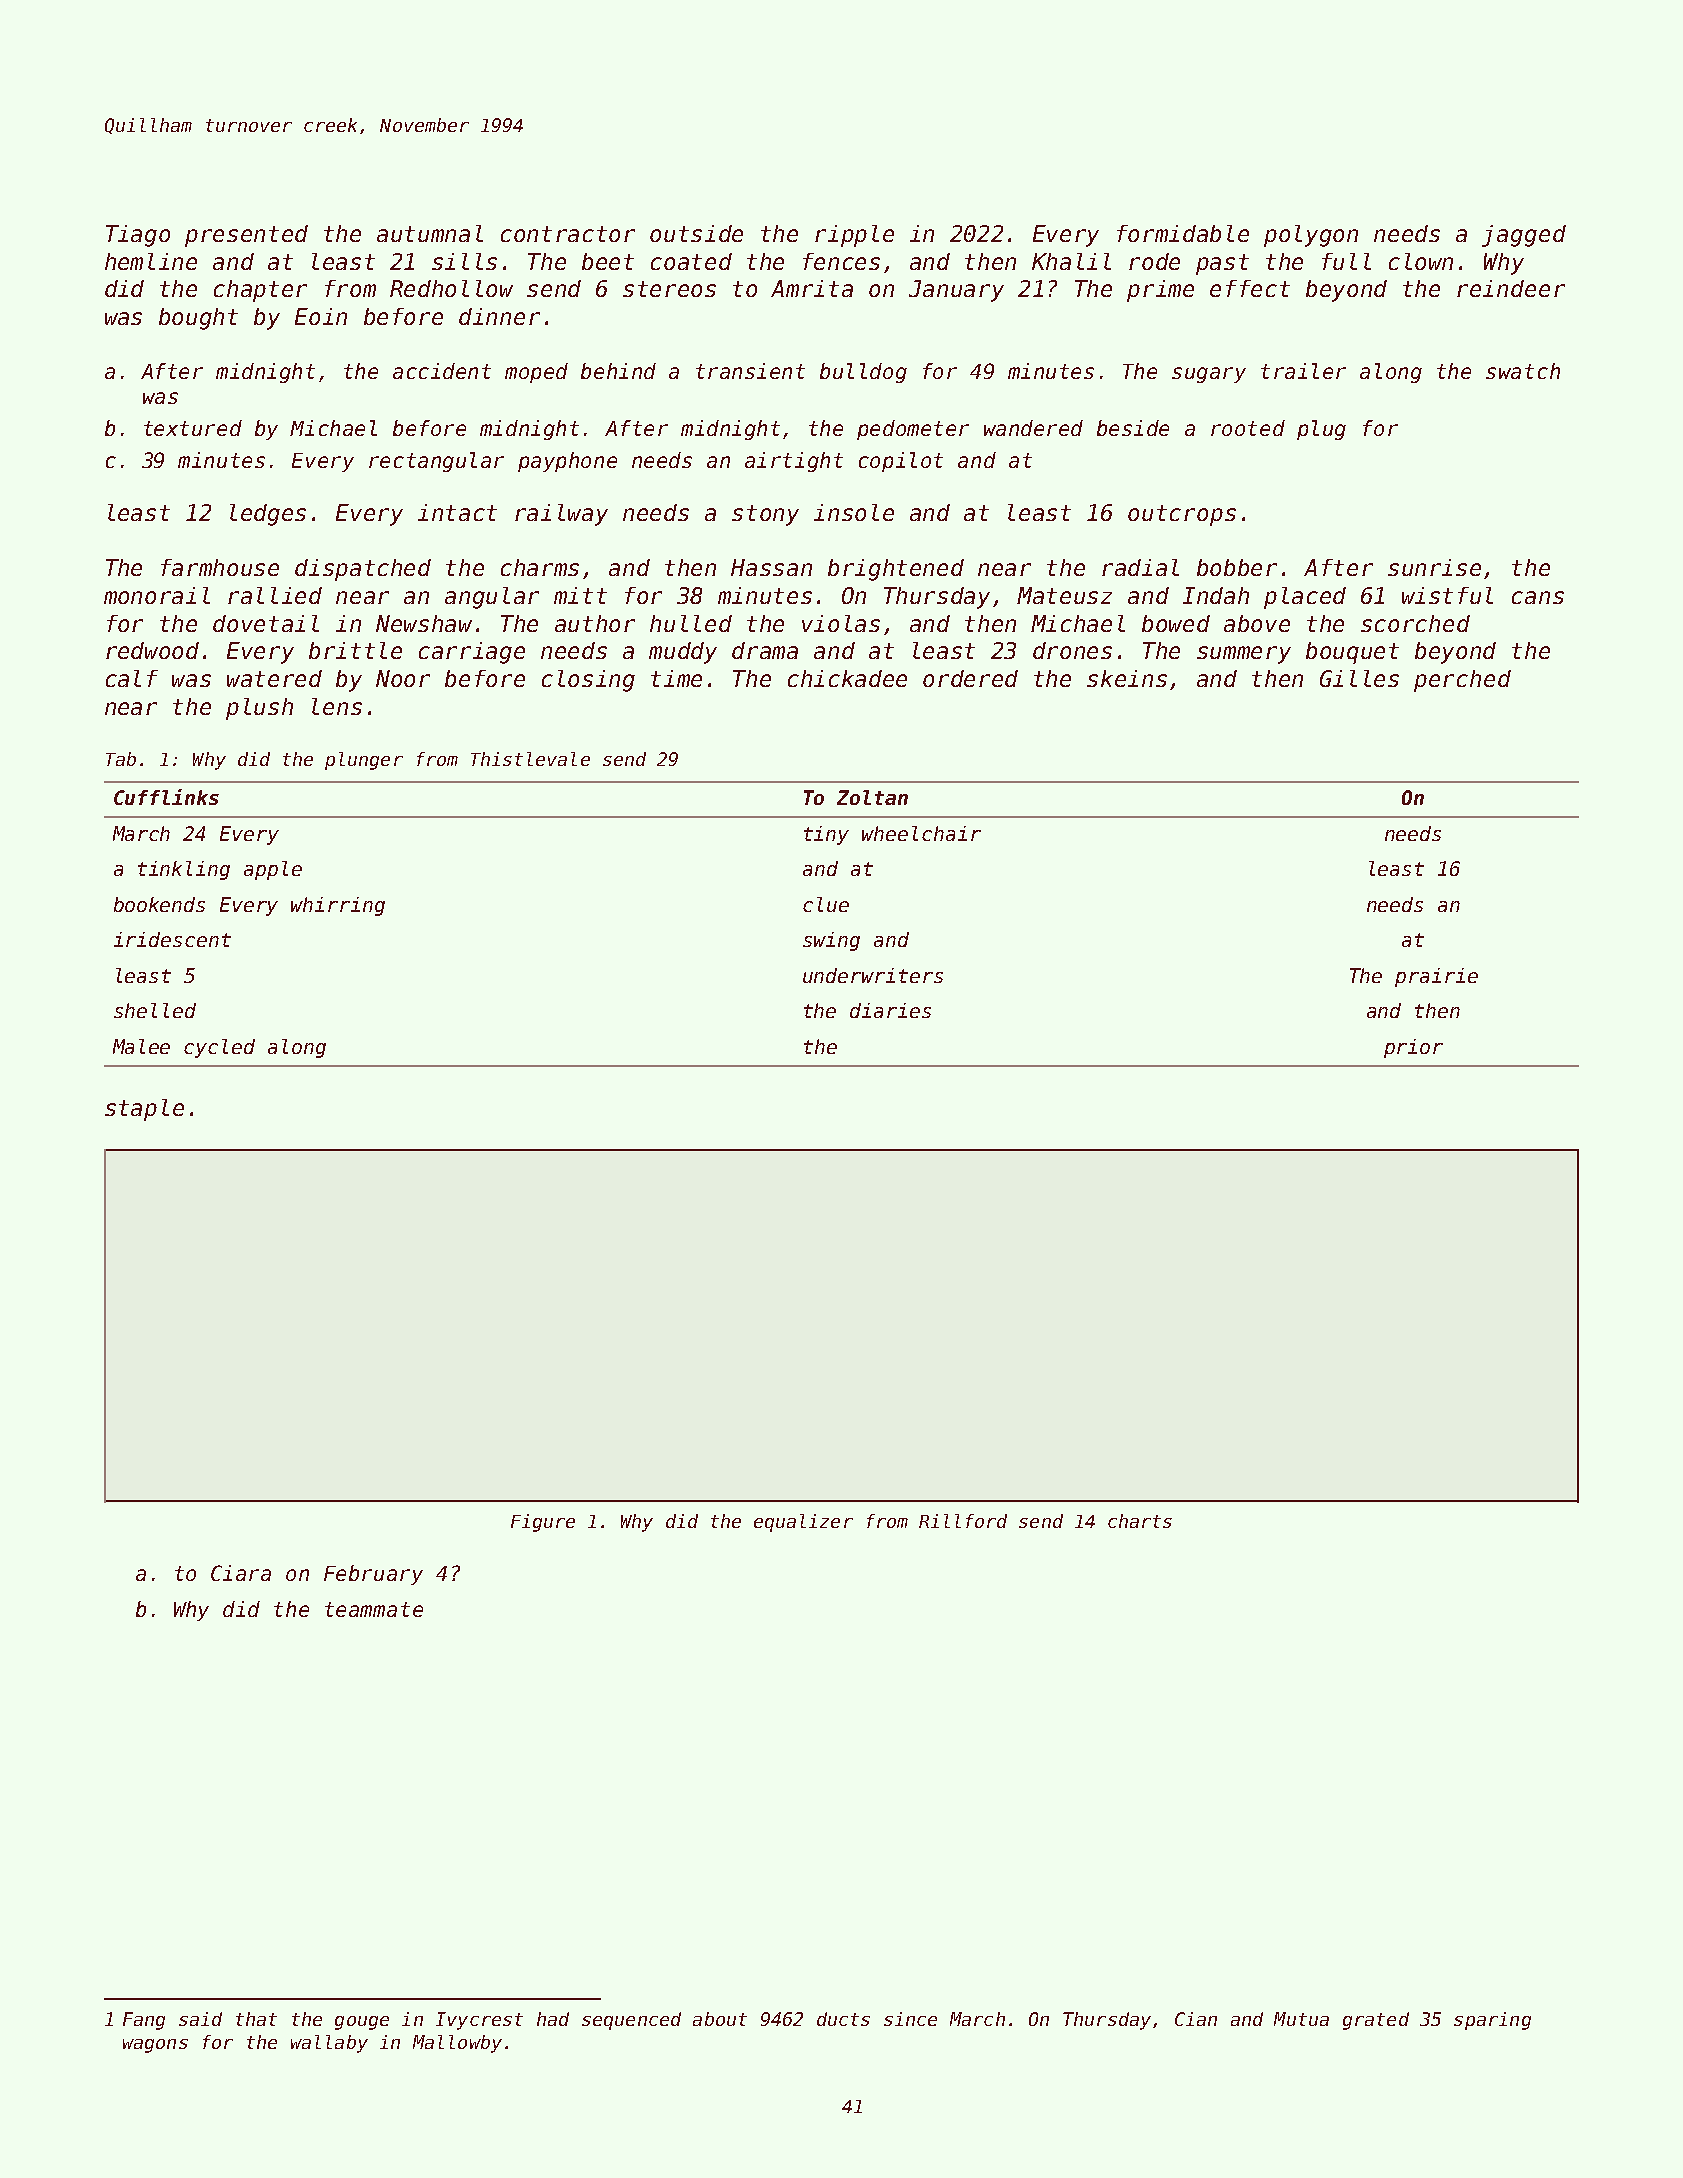 This page has height=2178, width=1683. Describe the element at coordinates (1413, 1048) in the page. I see `prior` at that location.
